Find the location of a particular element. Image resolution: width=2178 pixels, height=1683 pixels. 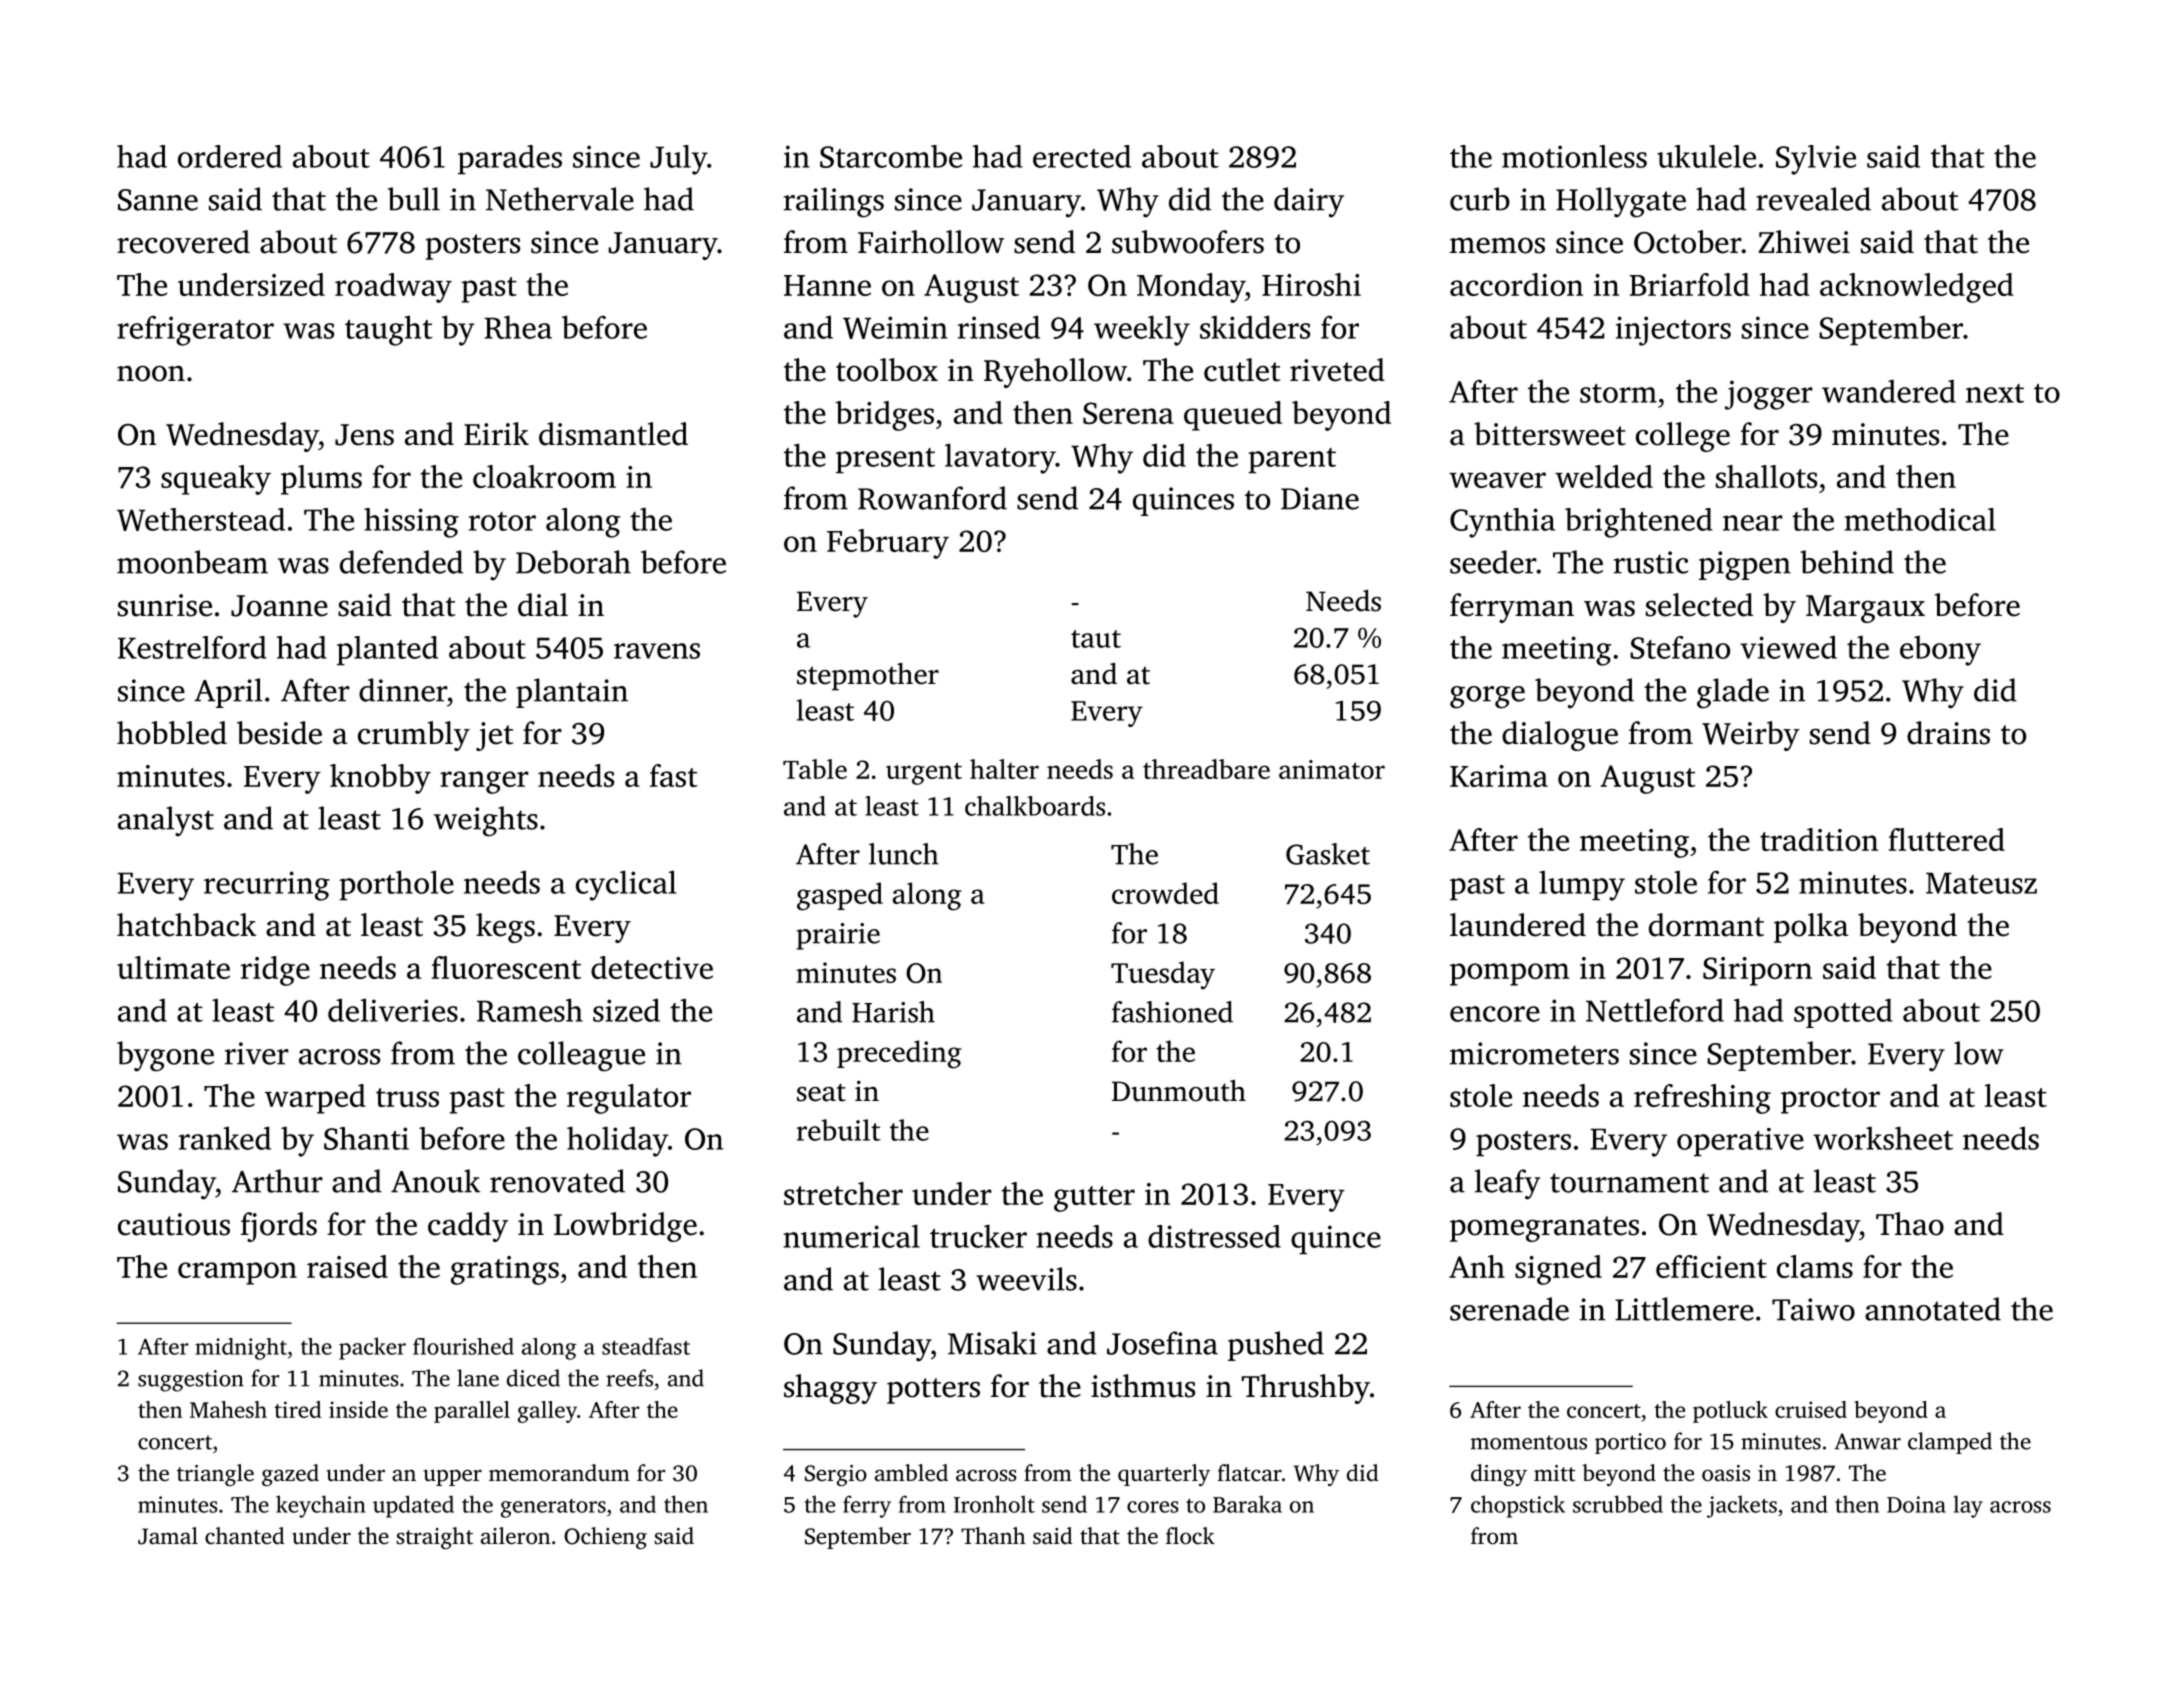

gutter is located at coordinates (1094, 1199).
